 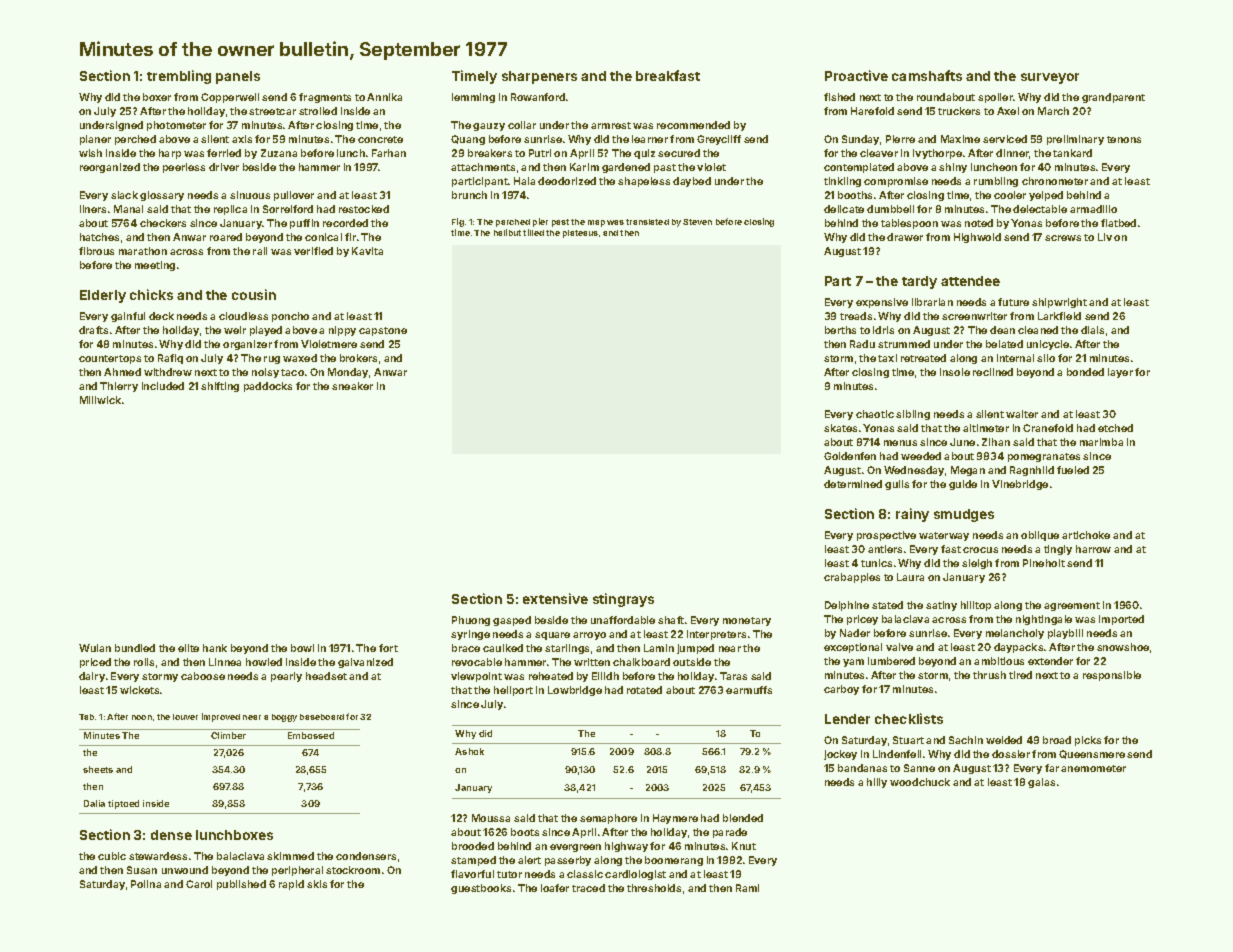 I want to click on Polina, so click(x=146, y=884).
